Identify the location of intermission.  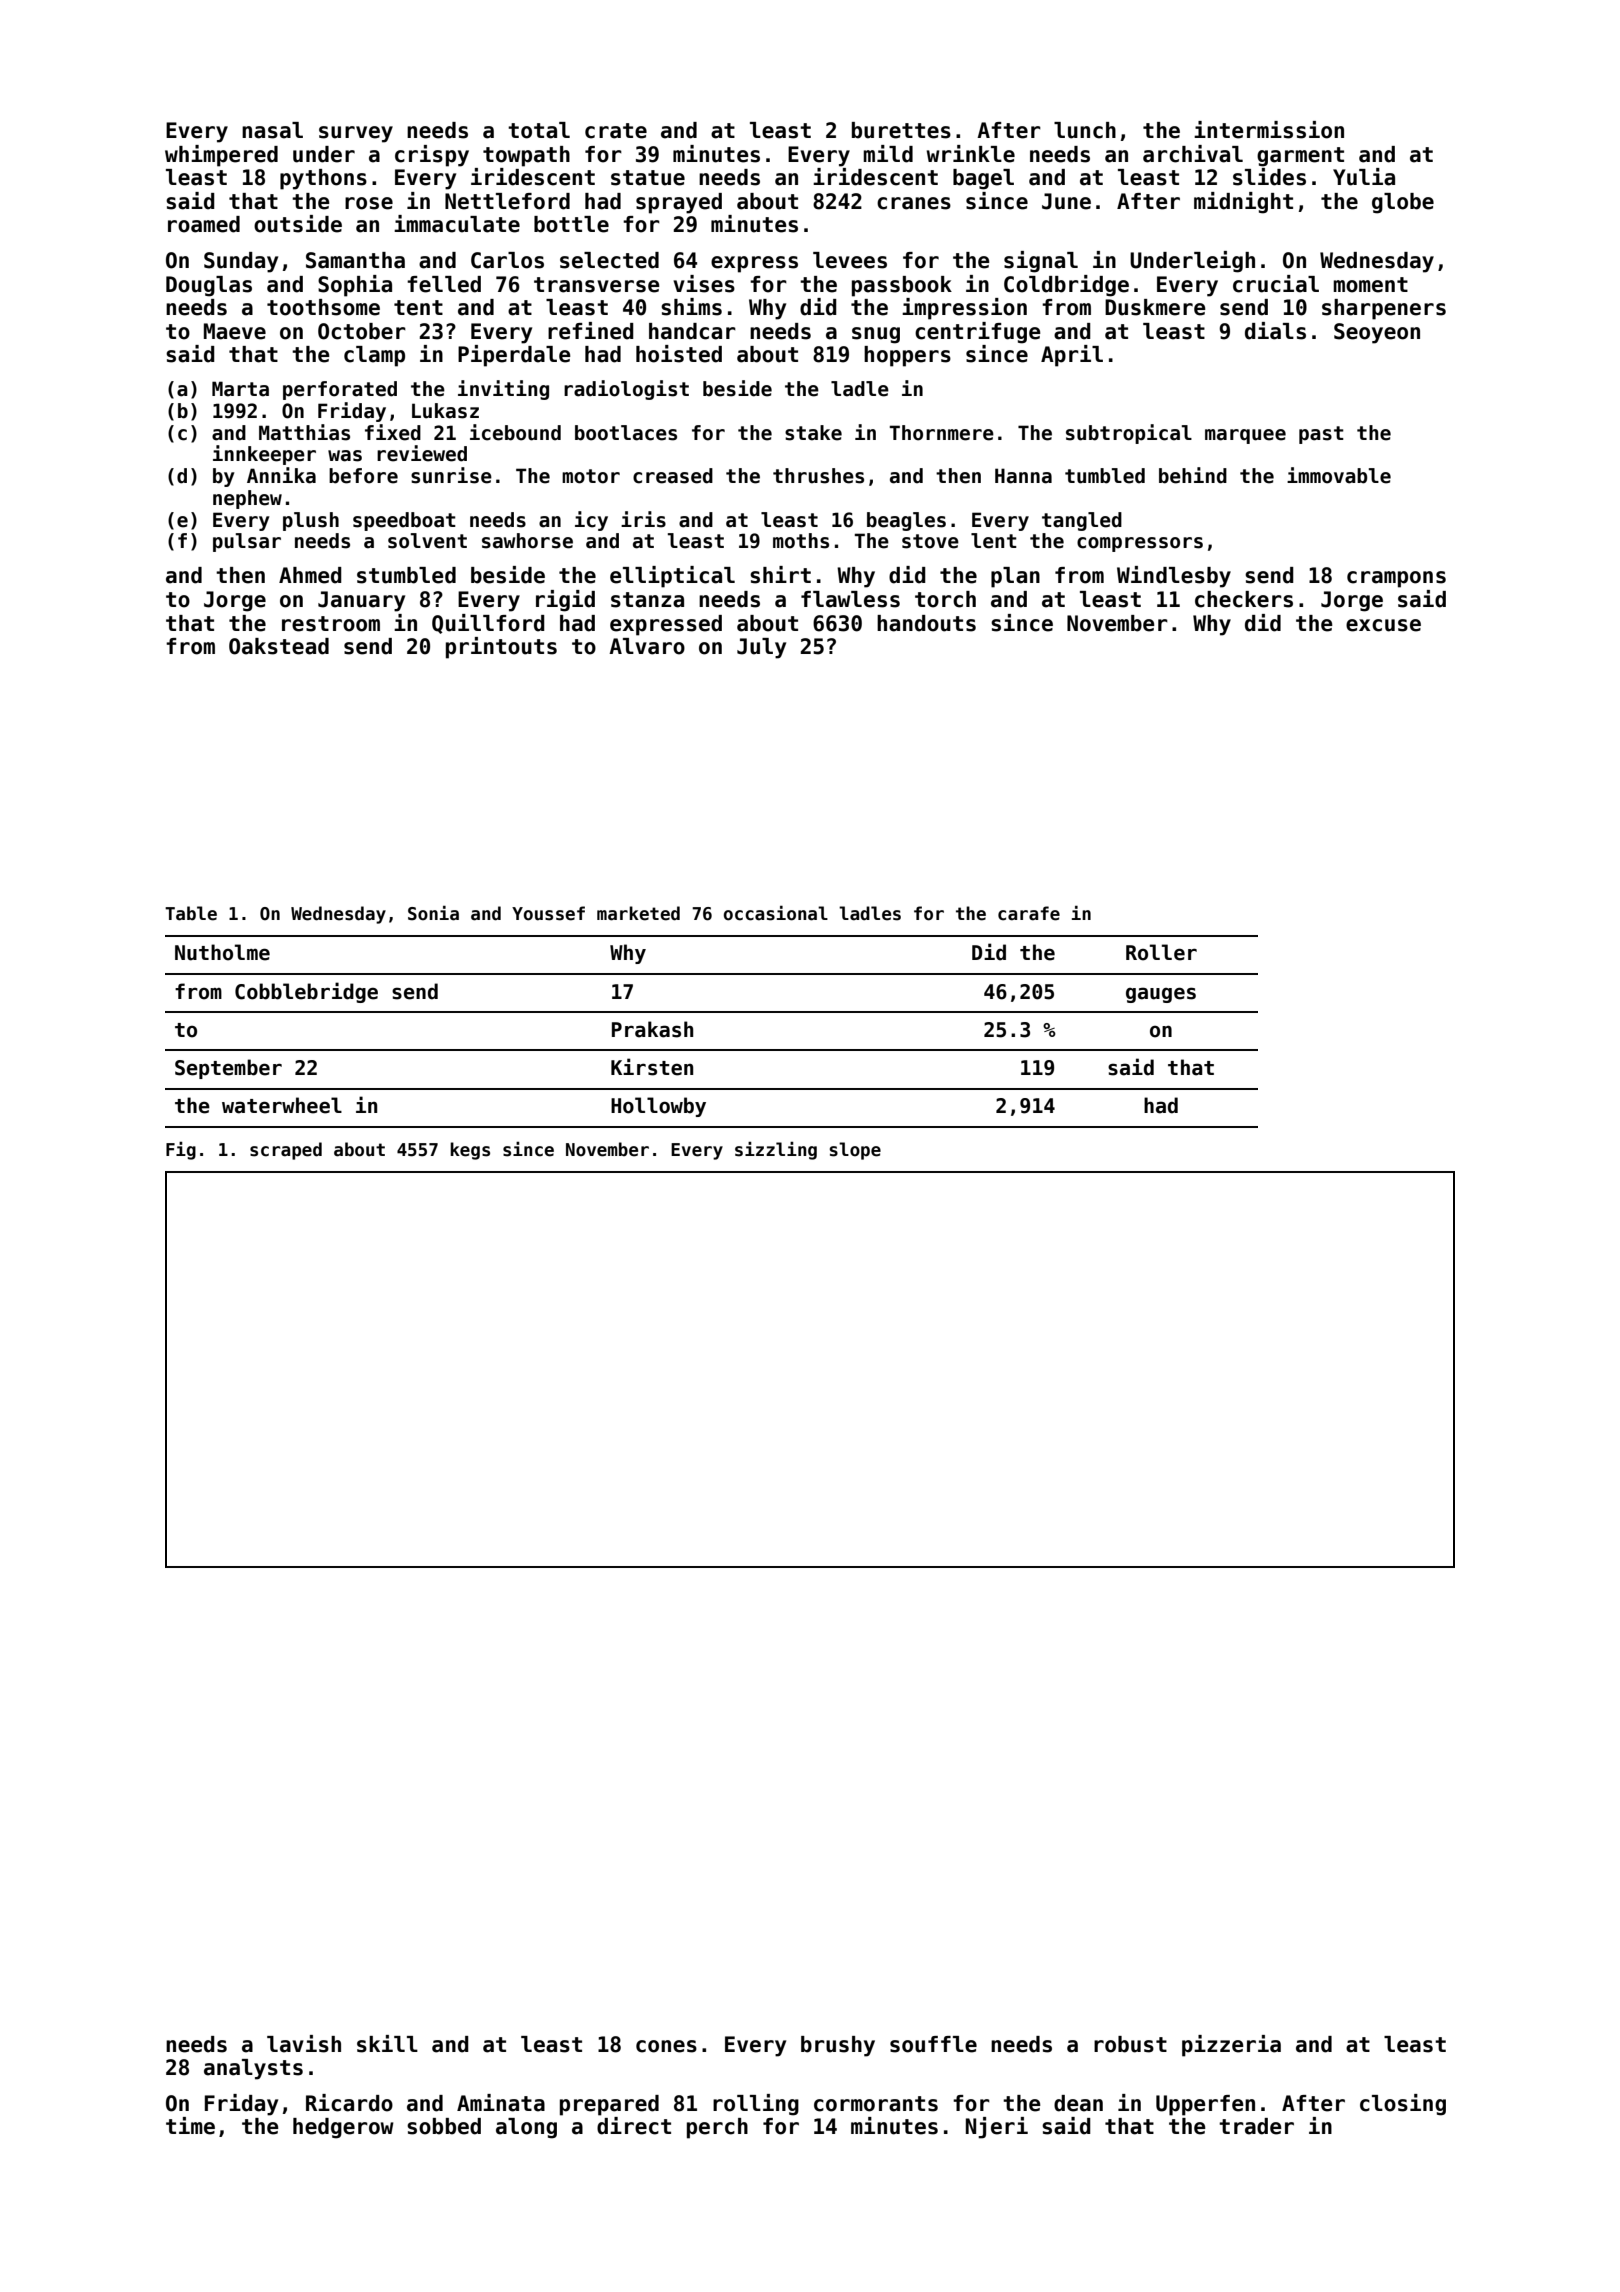
(1269, 130).
